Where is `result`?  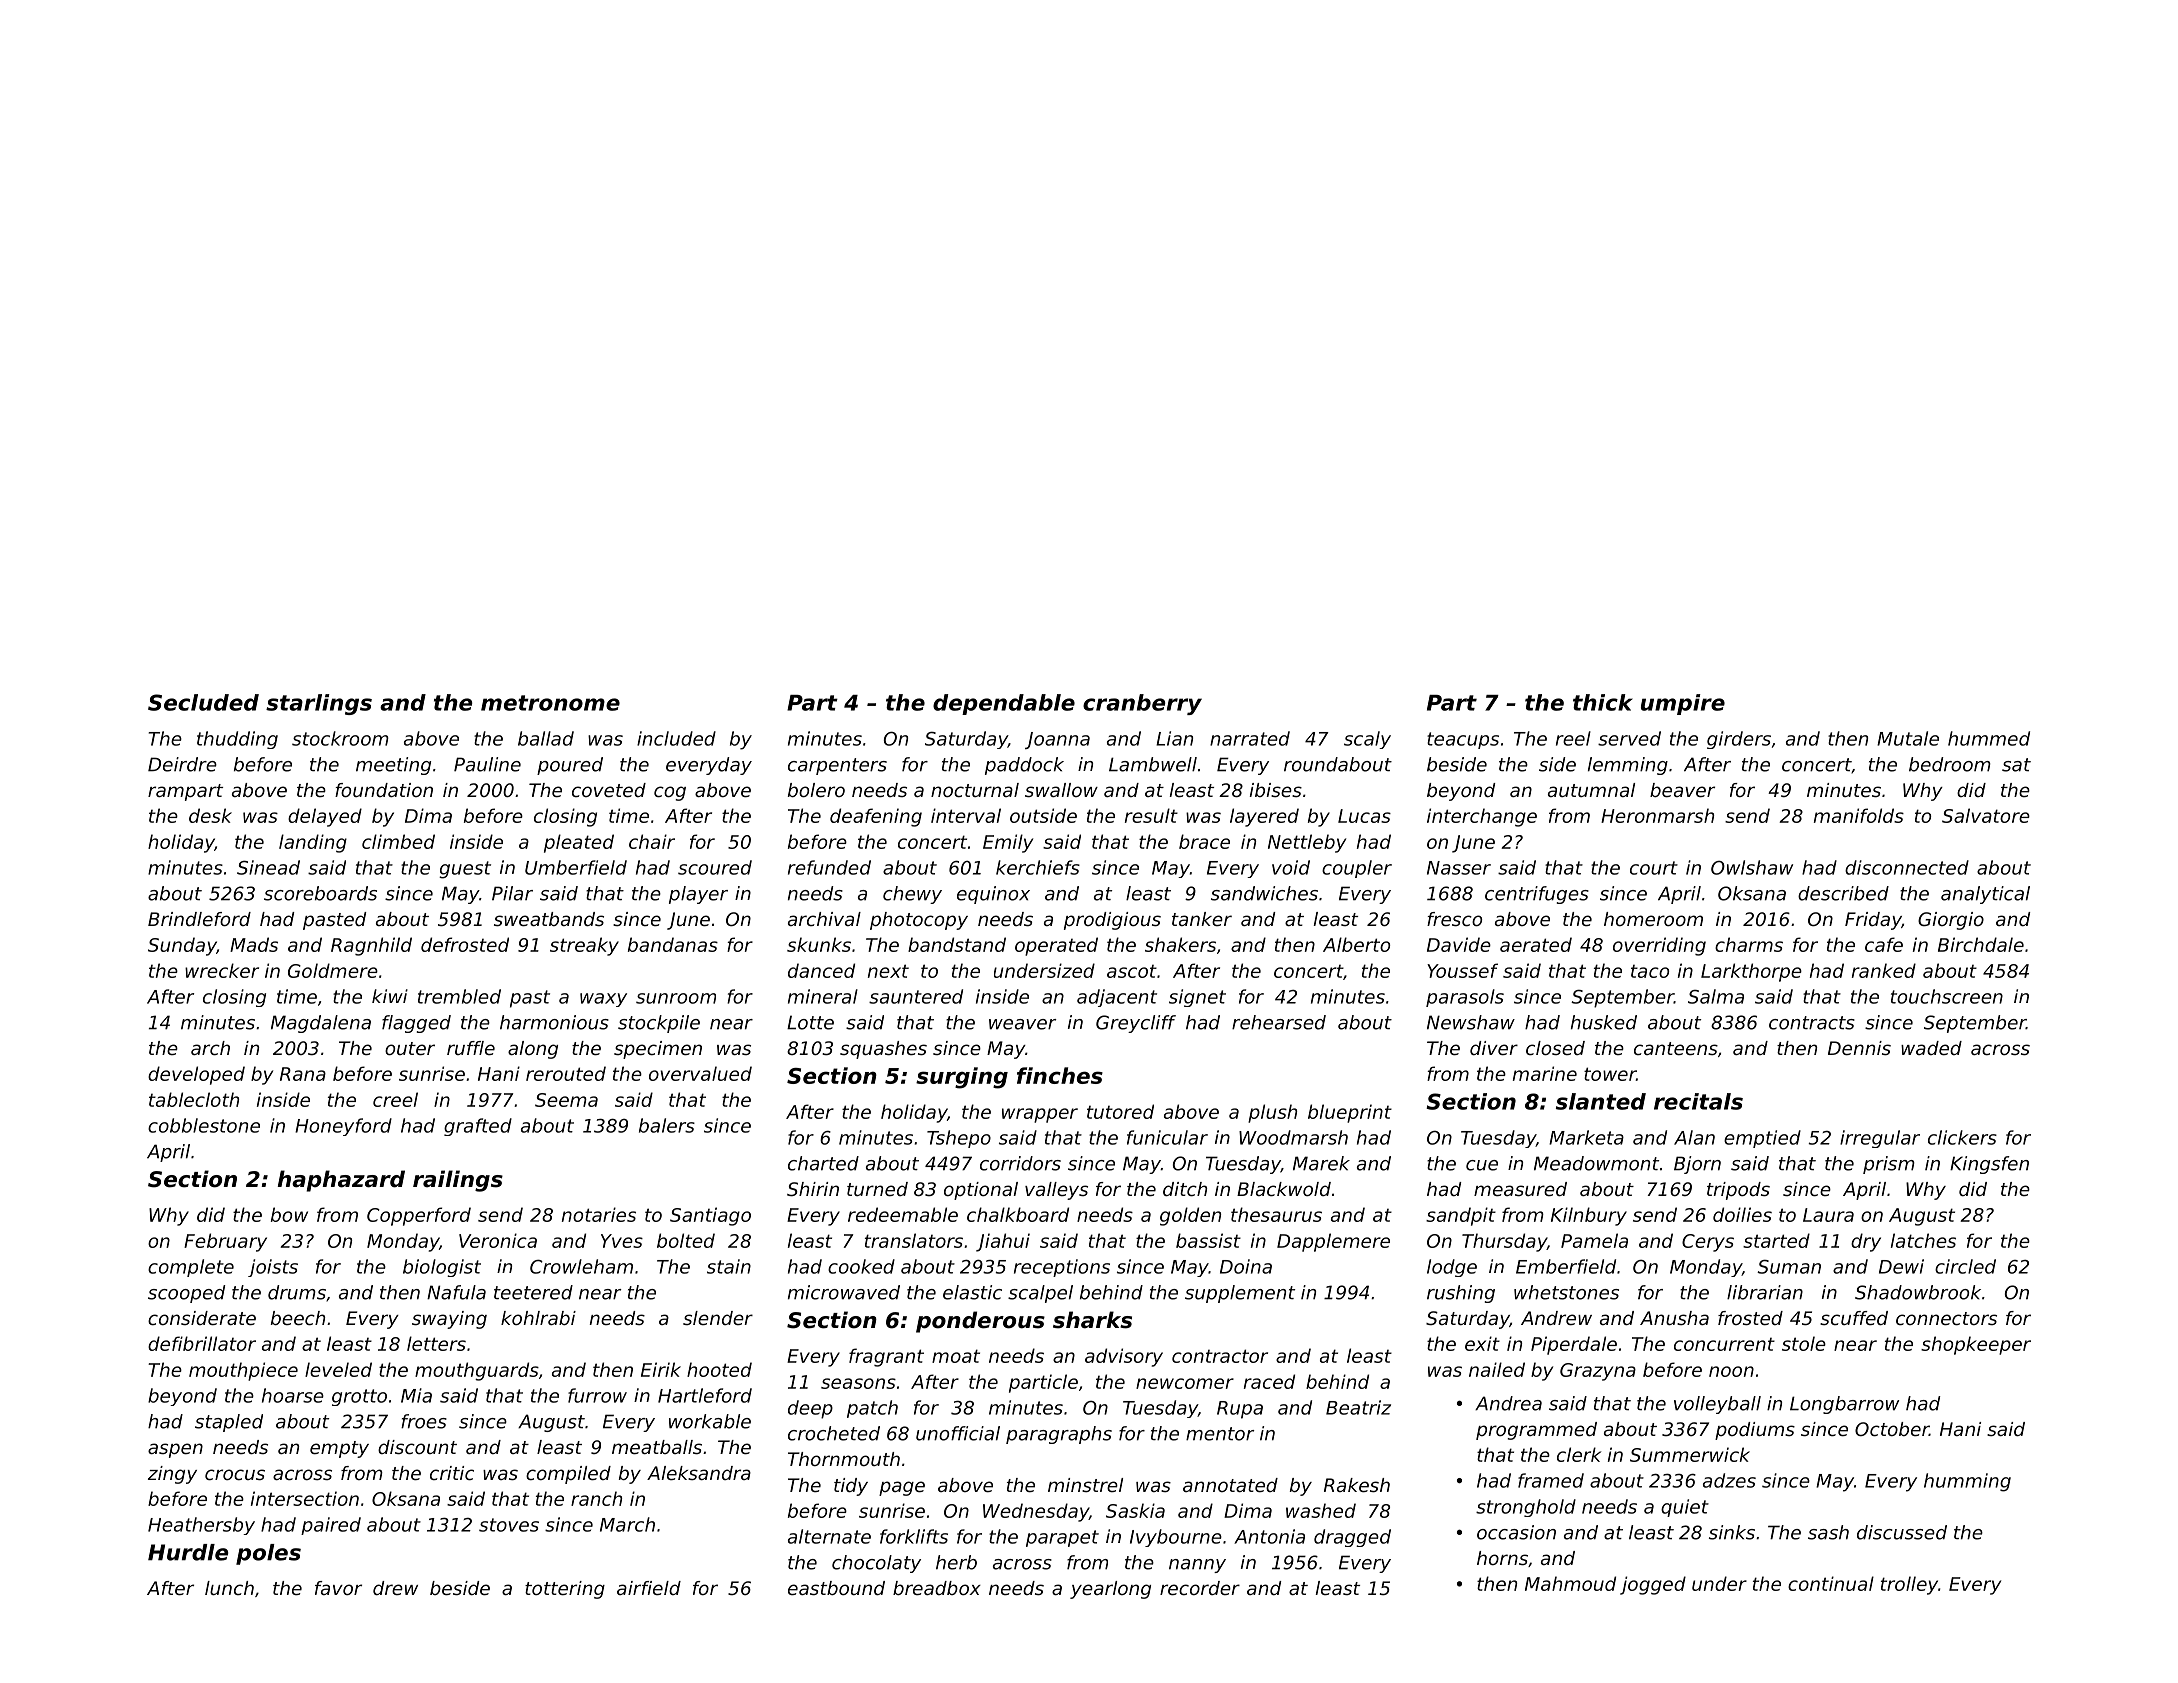 result is located at coordinates (1151, 815).
